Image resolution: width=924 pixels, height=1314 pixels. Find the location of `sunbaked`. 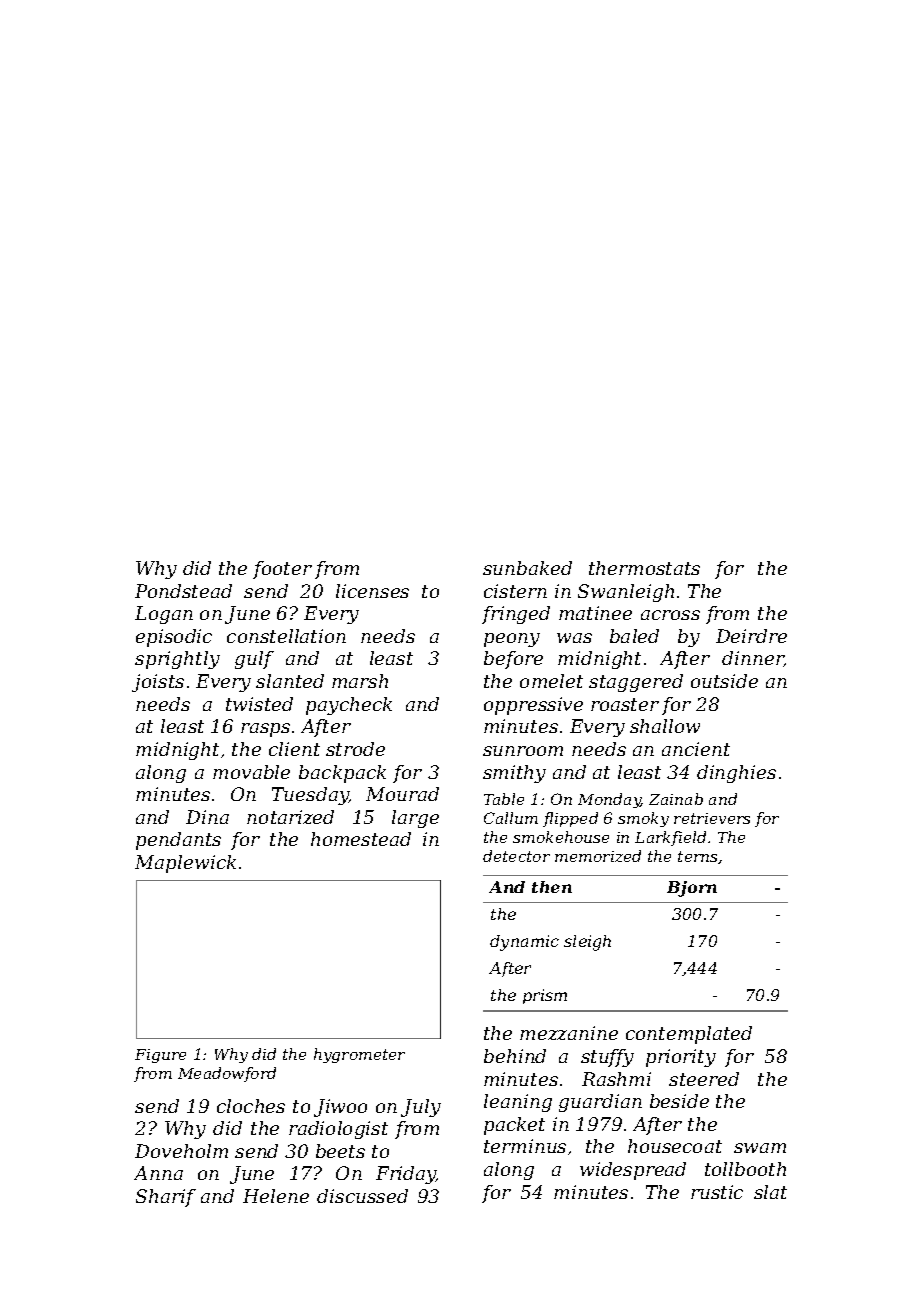

sunbaked is located at coordinates (527, 568).
